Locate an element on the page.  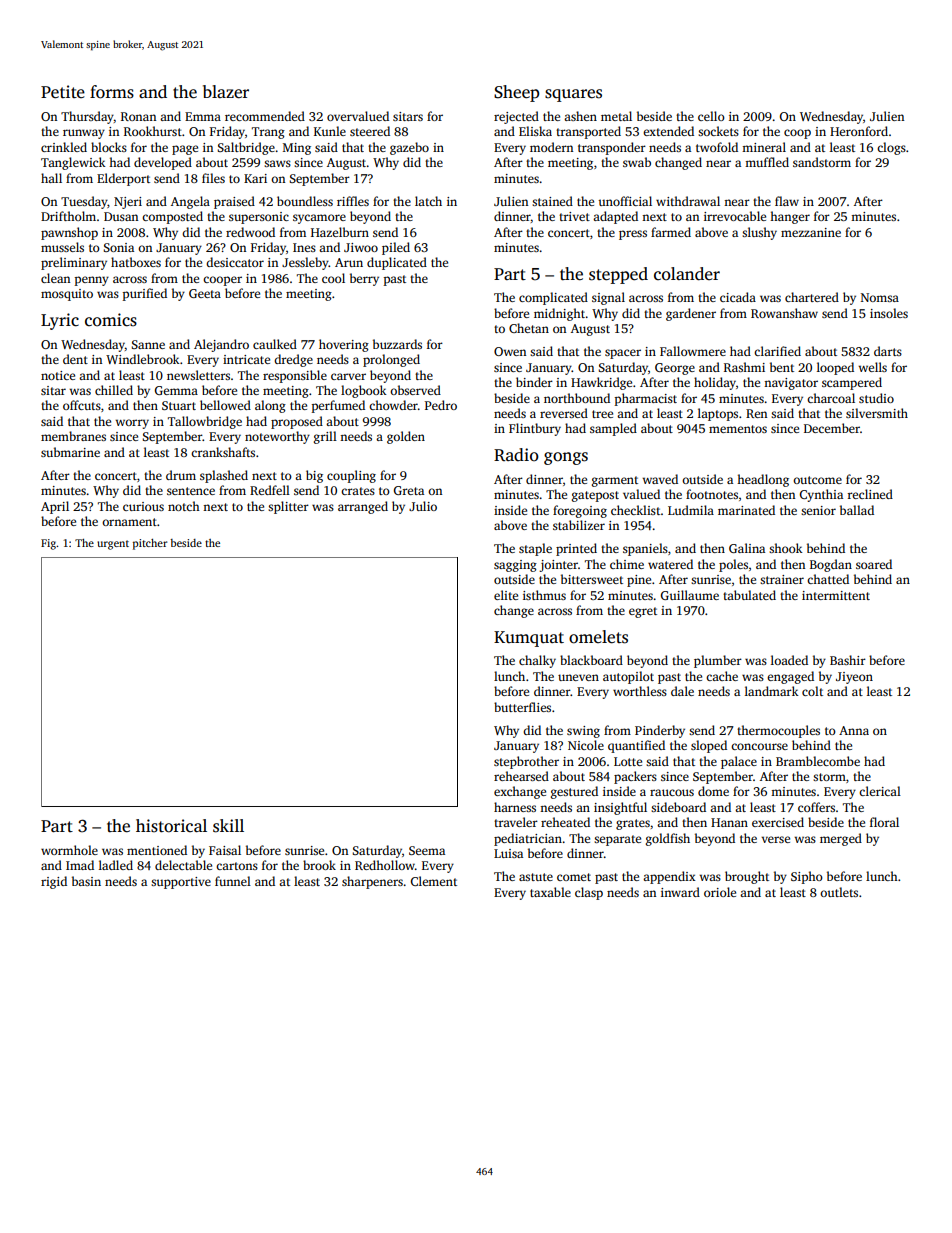
darts is located at coordinates (888, 351).
